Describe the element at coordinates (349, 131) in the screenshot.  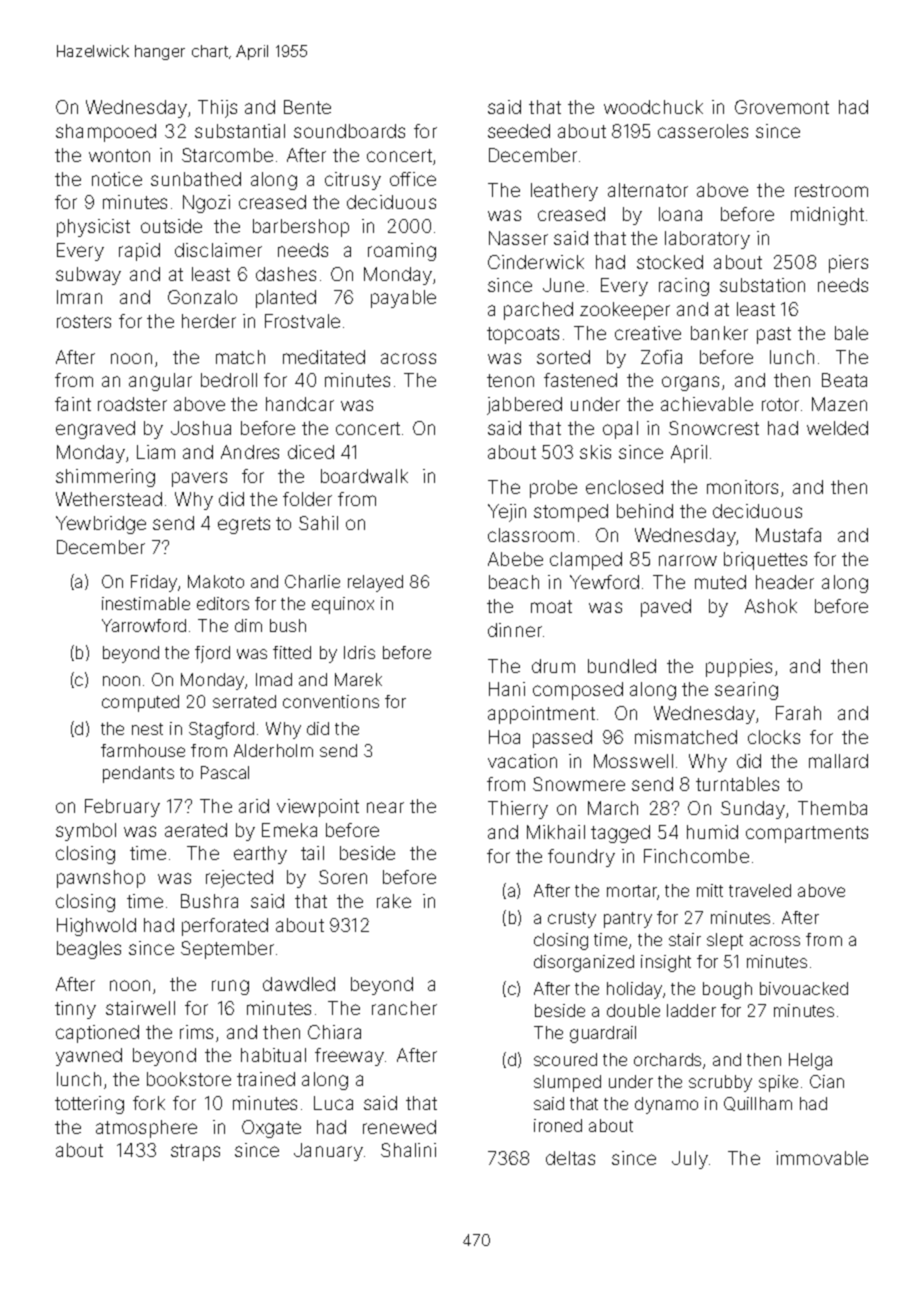
I see `soundboards` at that location.
